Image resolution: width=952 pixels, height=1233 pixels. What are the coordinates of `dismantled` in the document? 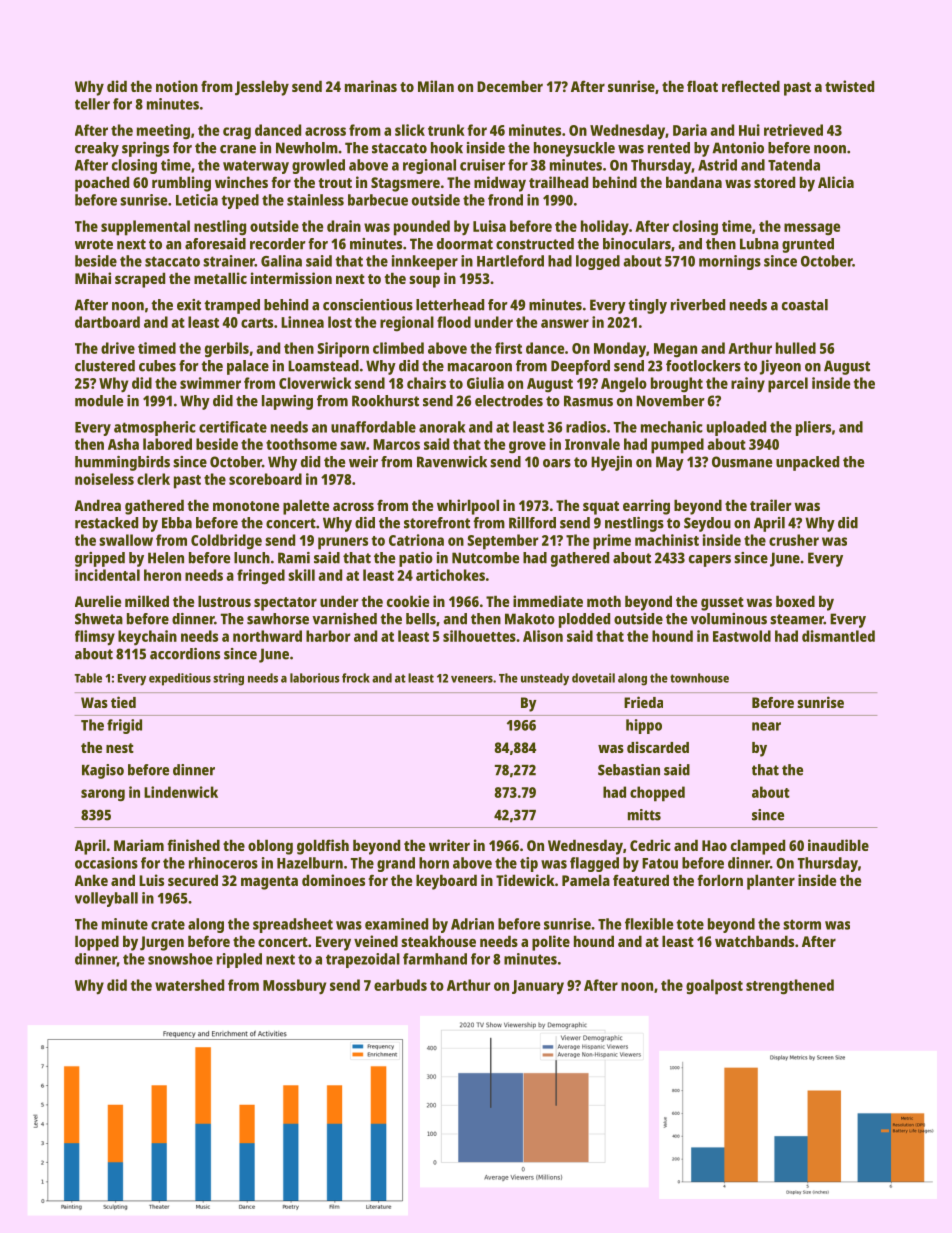 It's located at (838, 636).
